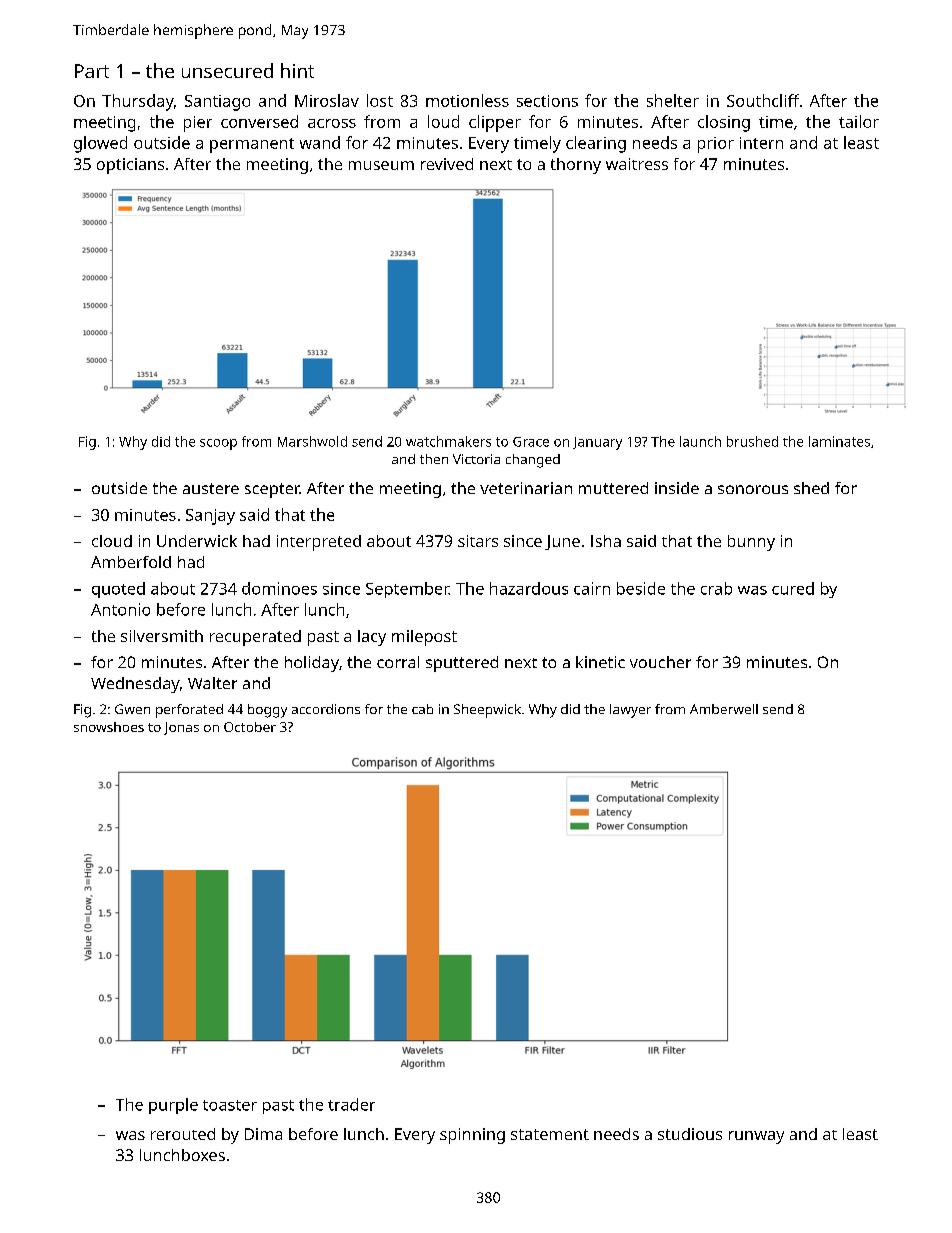  I want to click on runway, so click(756, 1137).
